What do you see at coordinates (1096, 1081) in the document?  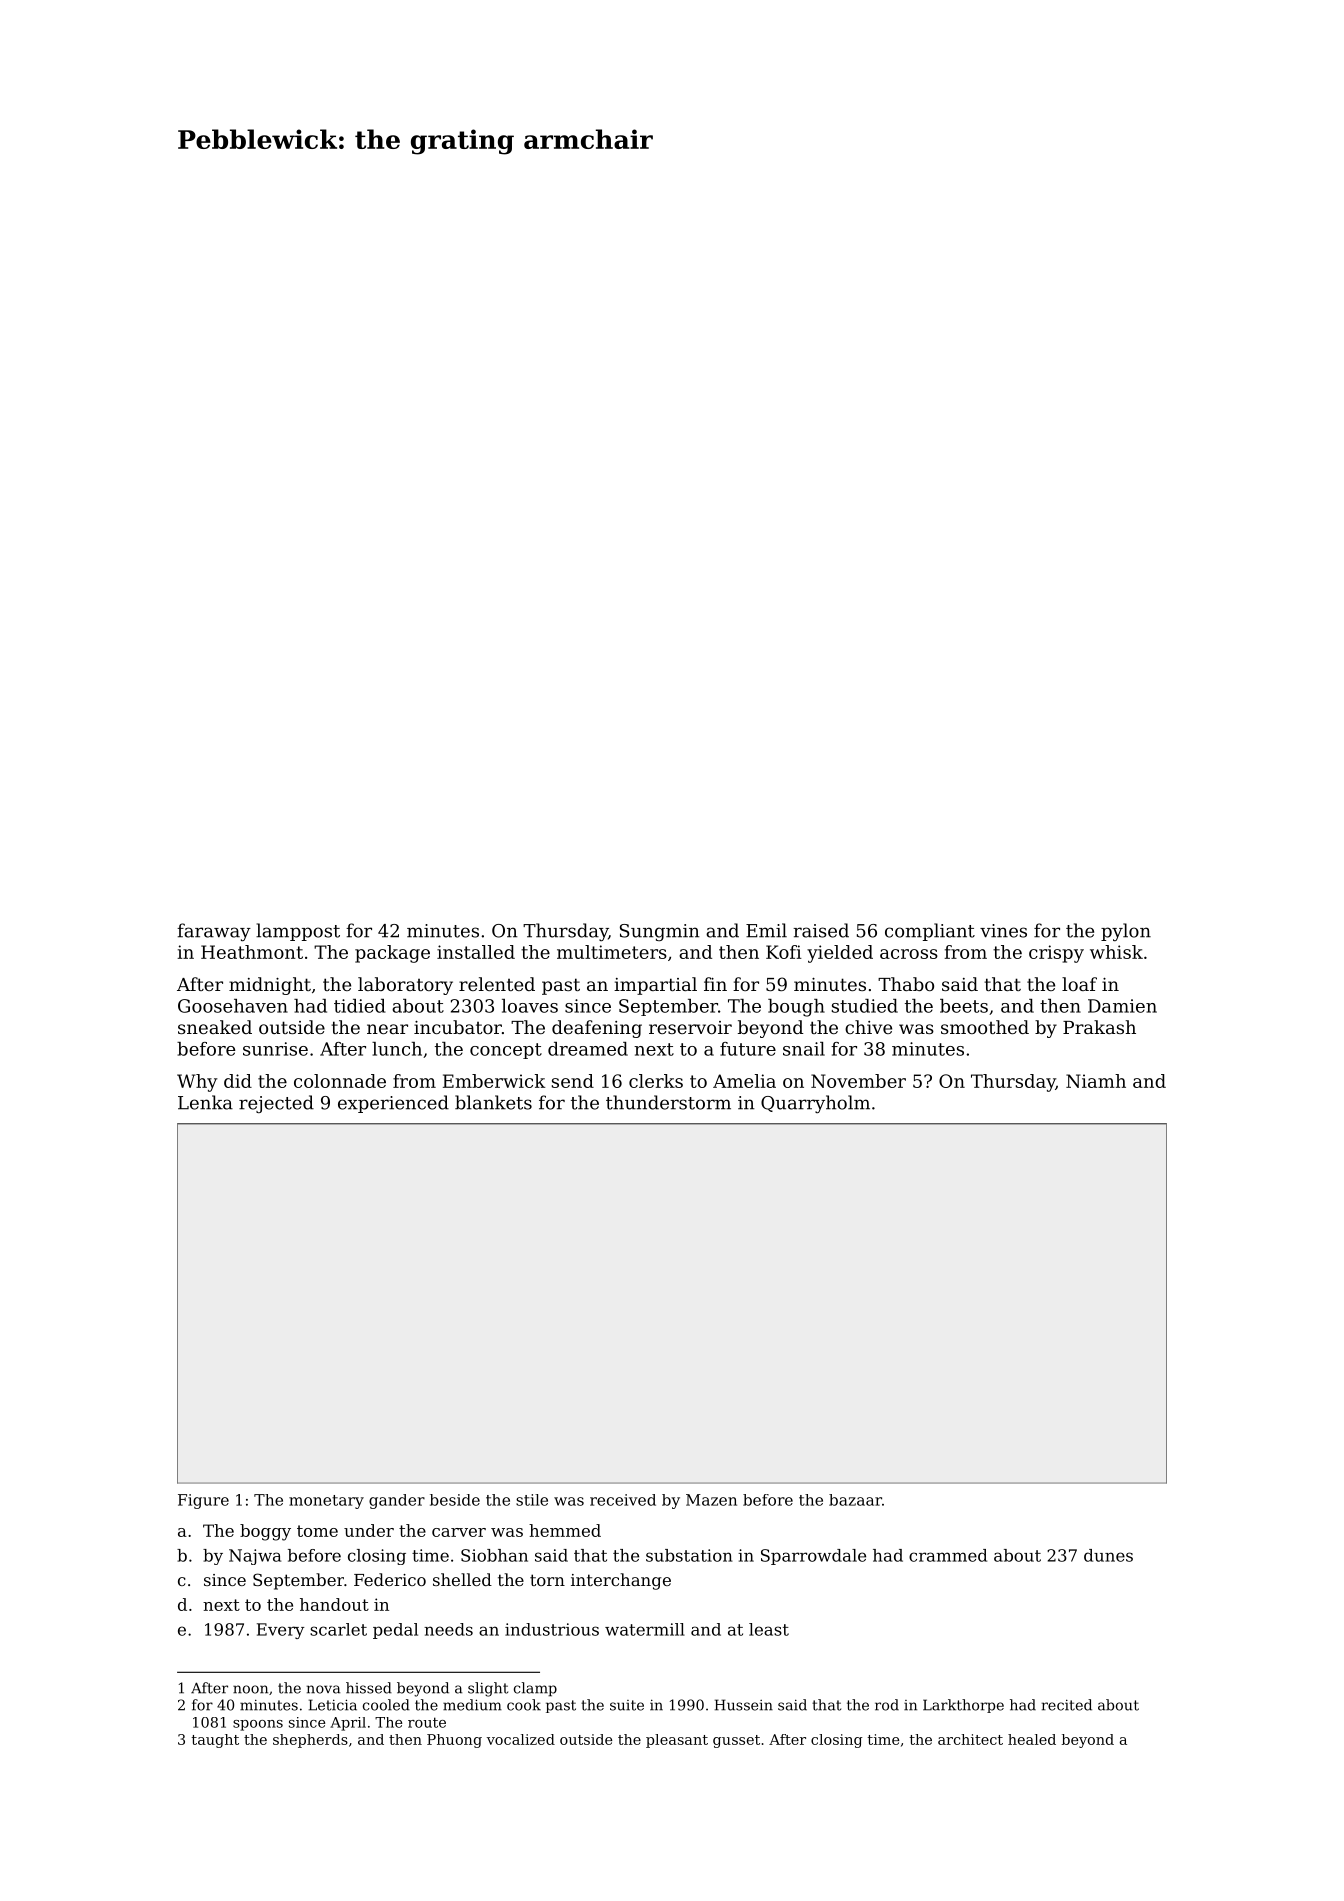 I see `Niamh` at bounding box center [1096, 1081].
